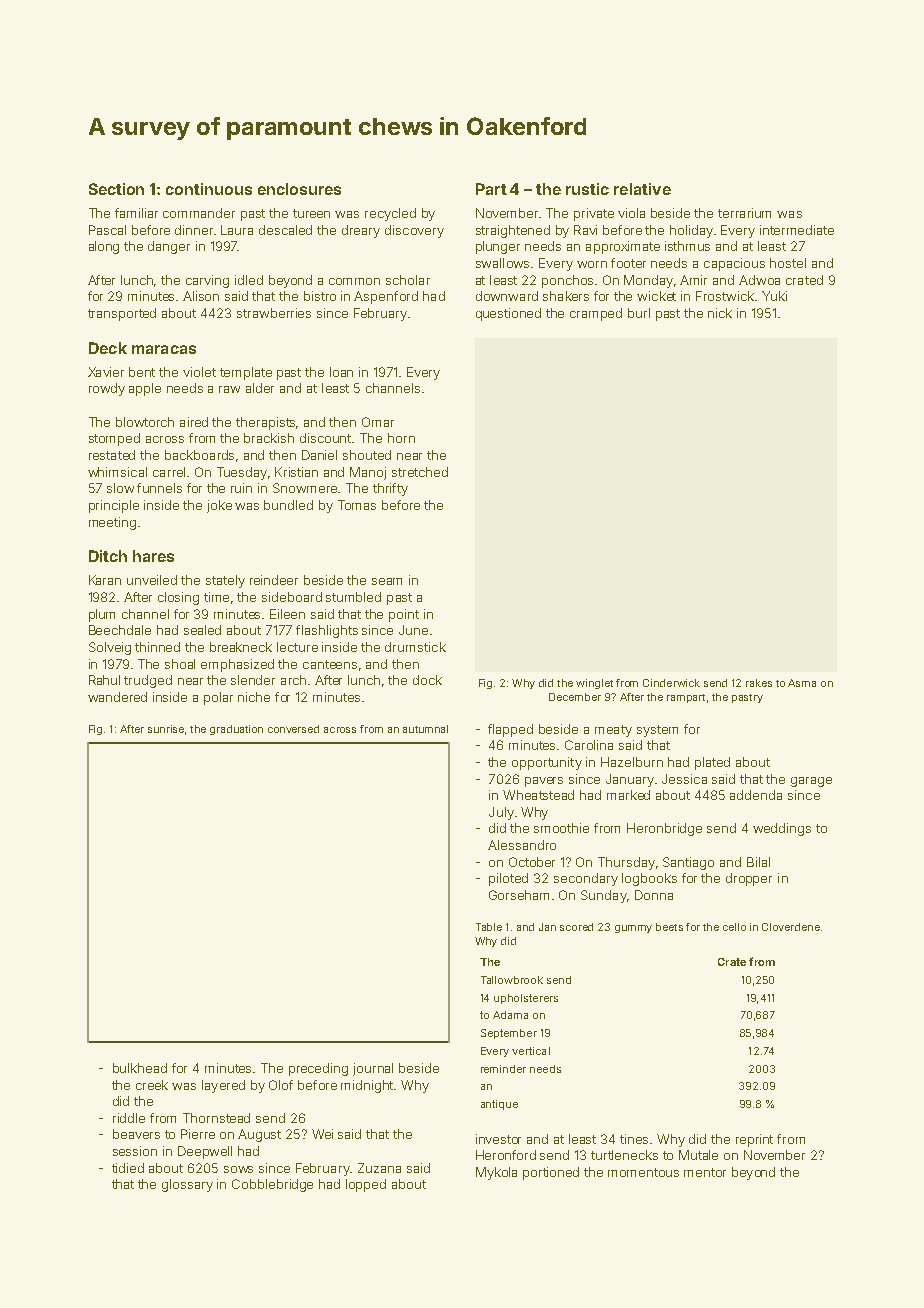 This screenshot has width=924, height=1308. What do you see at coordinates (596, 314) in the screenshot?
I see `cramped` at bounding box center [596, 314].
